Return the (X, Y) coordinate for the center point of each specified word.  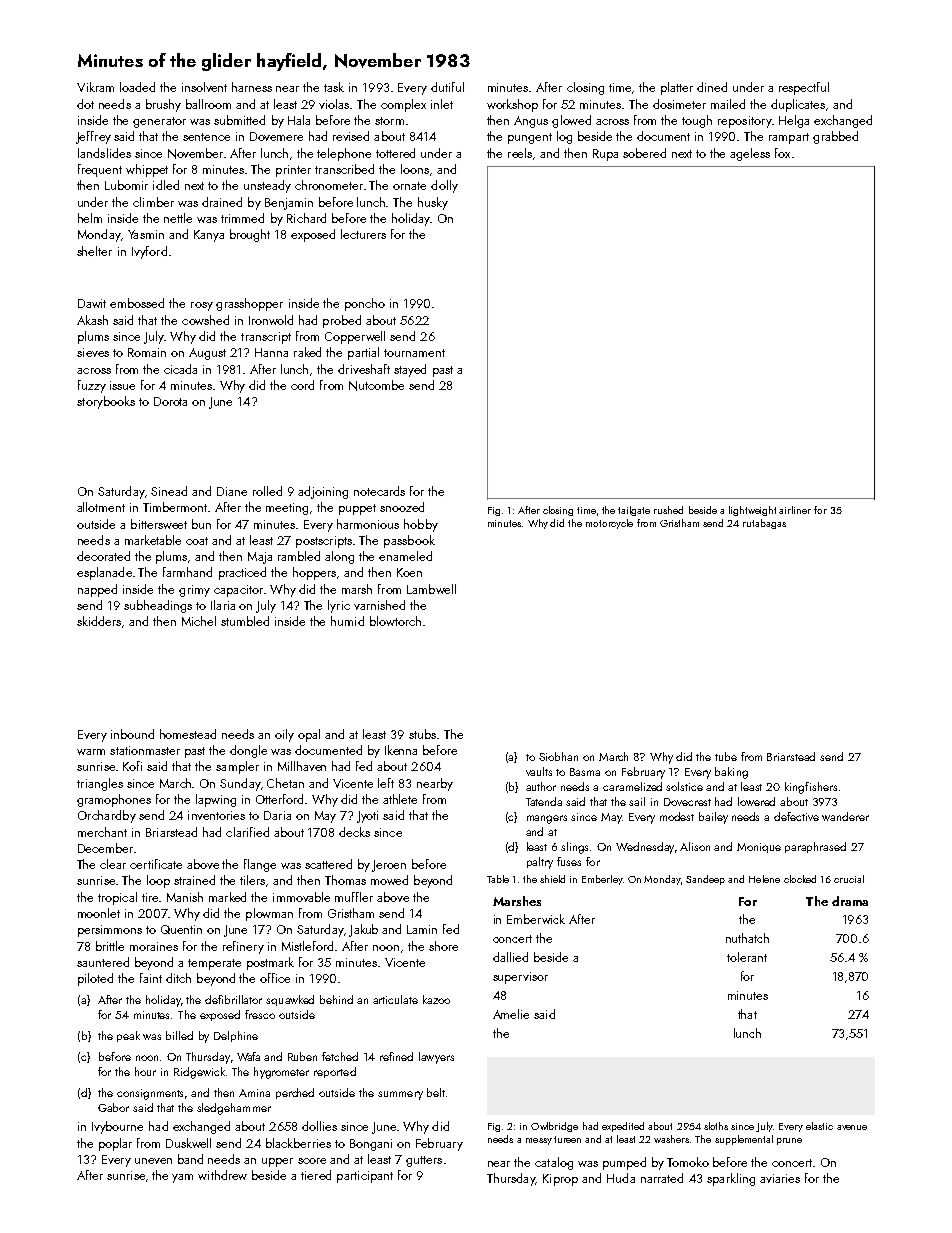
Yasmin (146, 234)
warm (91, 752)
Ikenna (401, 750)
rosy (202, 306)
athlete (400, 799)
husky (433, 203)
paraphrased (815, 847)
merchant (102, 832)
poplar (115, 1144)
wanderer (845, 816)
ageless (750, 154)
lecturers (363, 234)
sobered (644, 153)
